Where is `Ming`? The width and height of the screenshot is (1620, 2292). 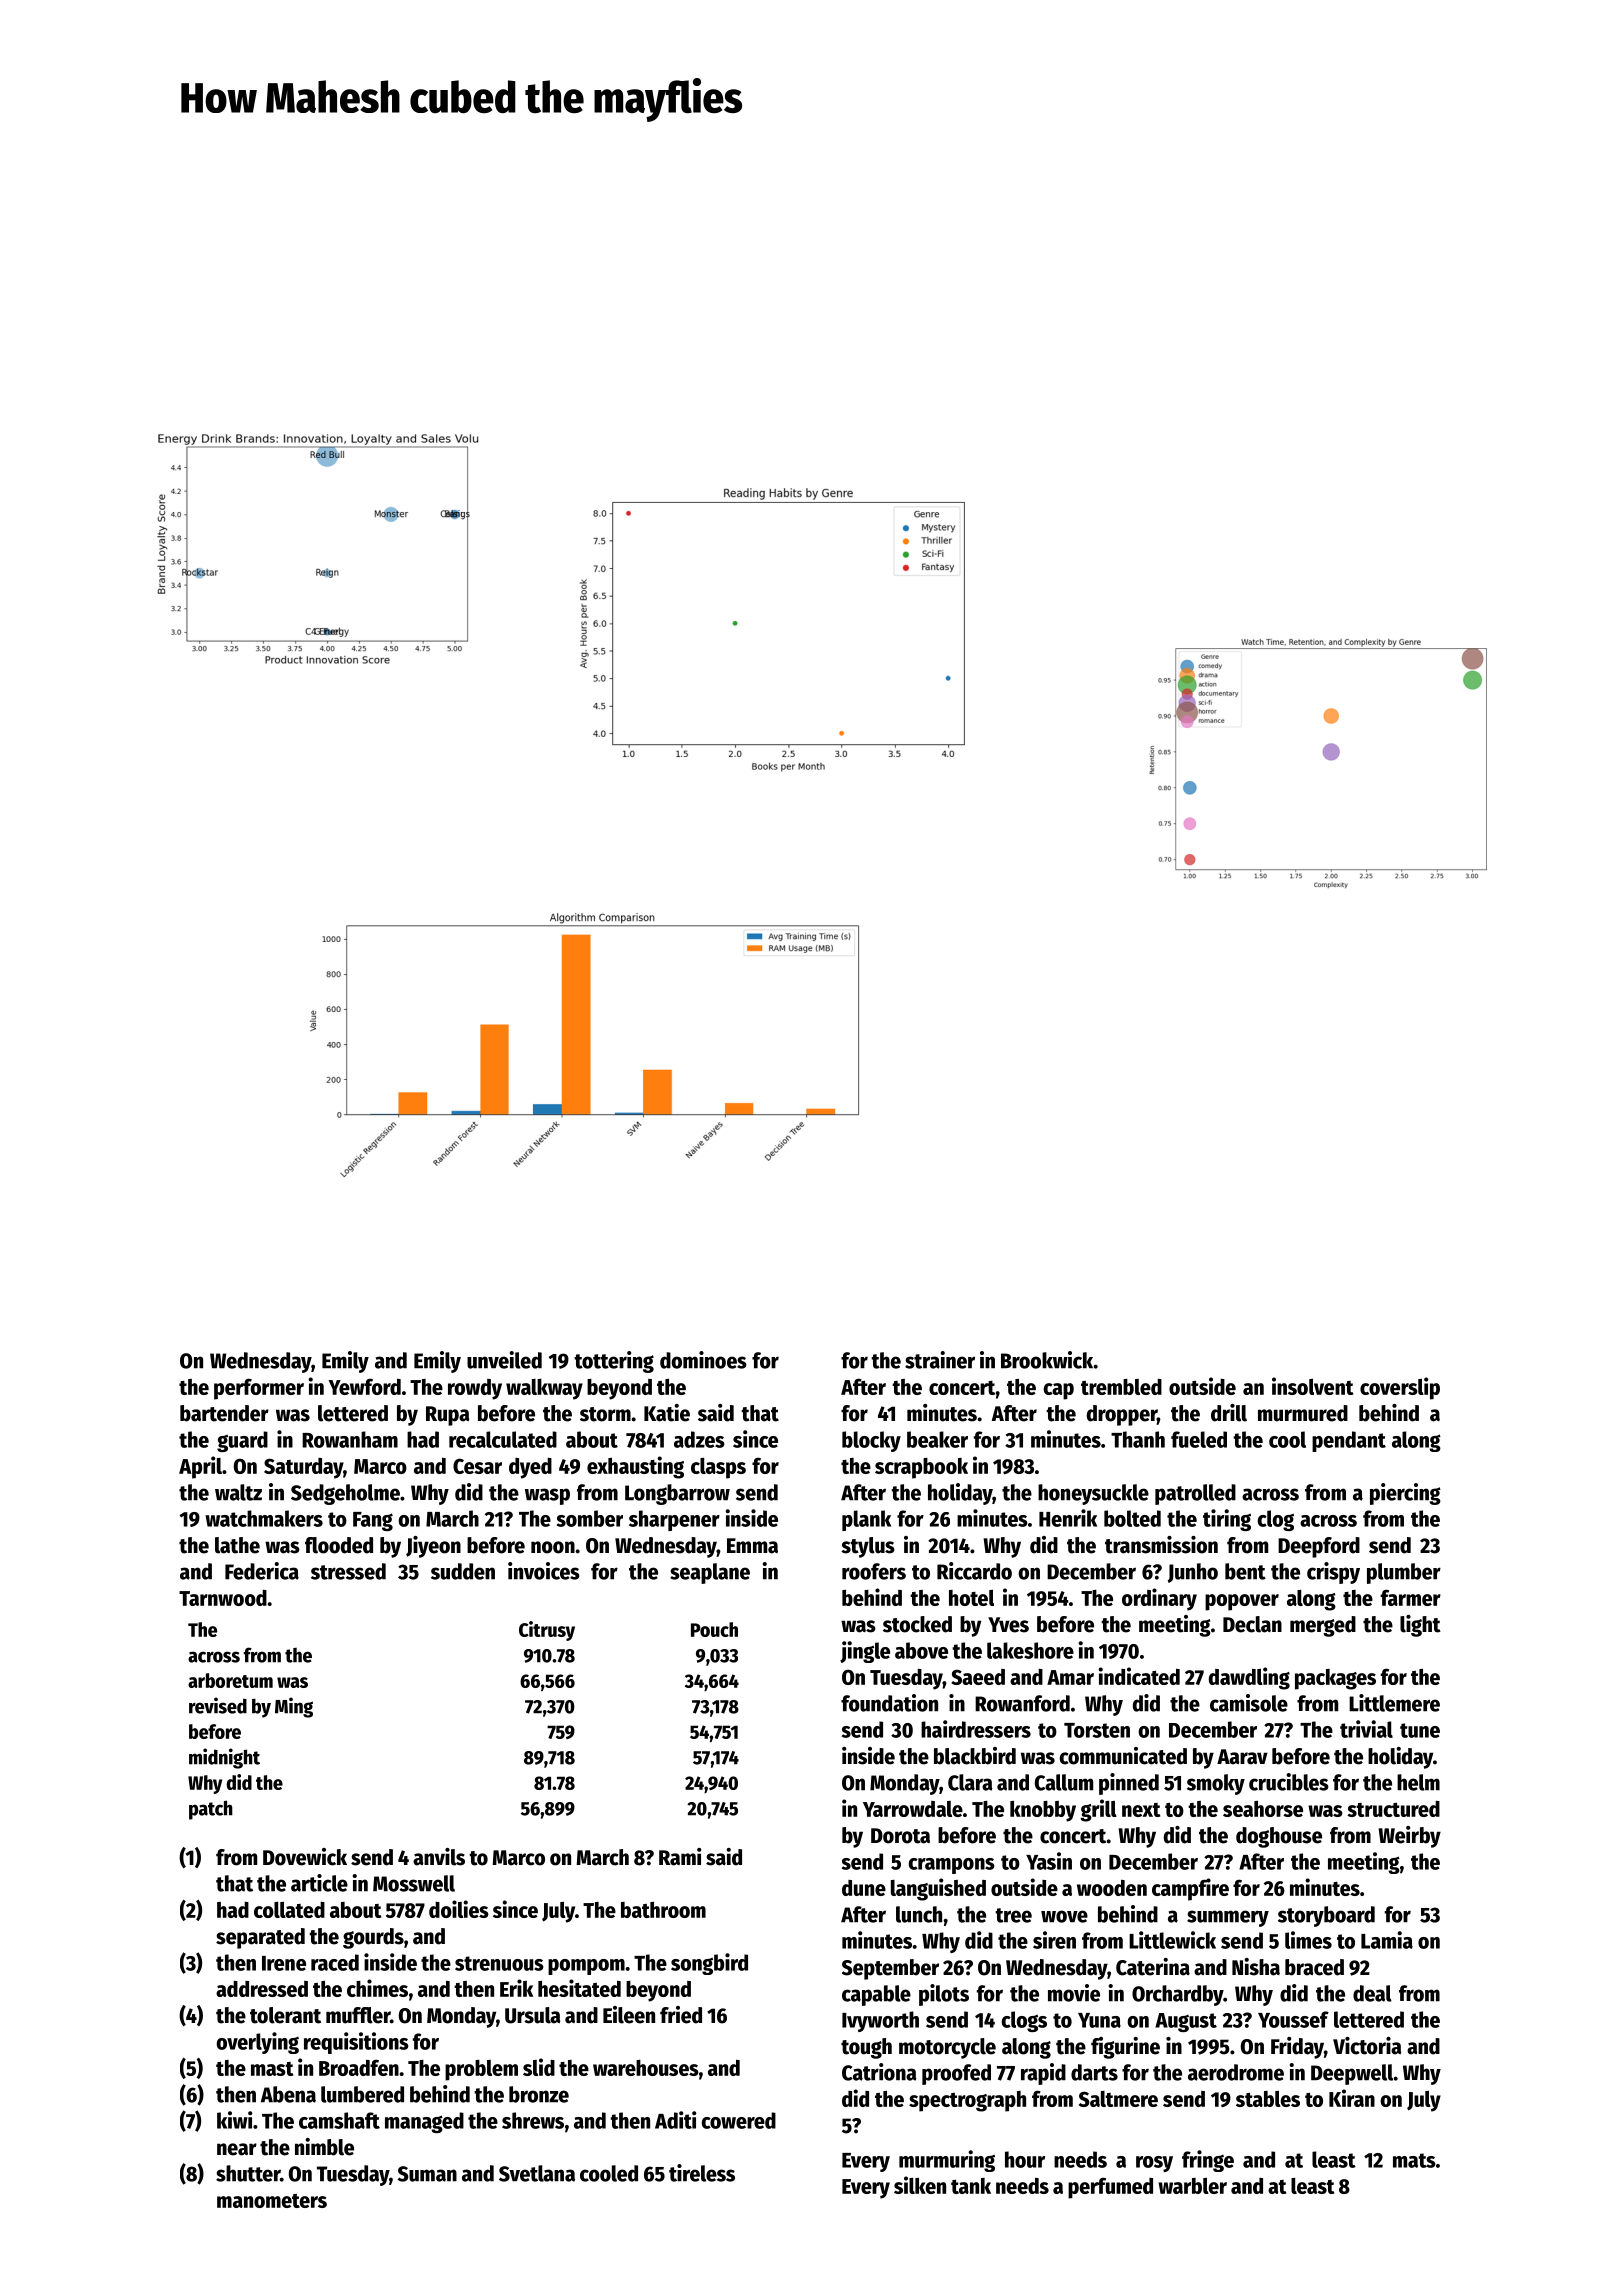
Ming is located at coordinates (294, 1707).
